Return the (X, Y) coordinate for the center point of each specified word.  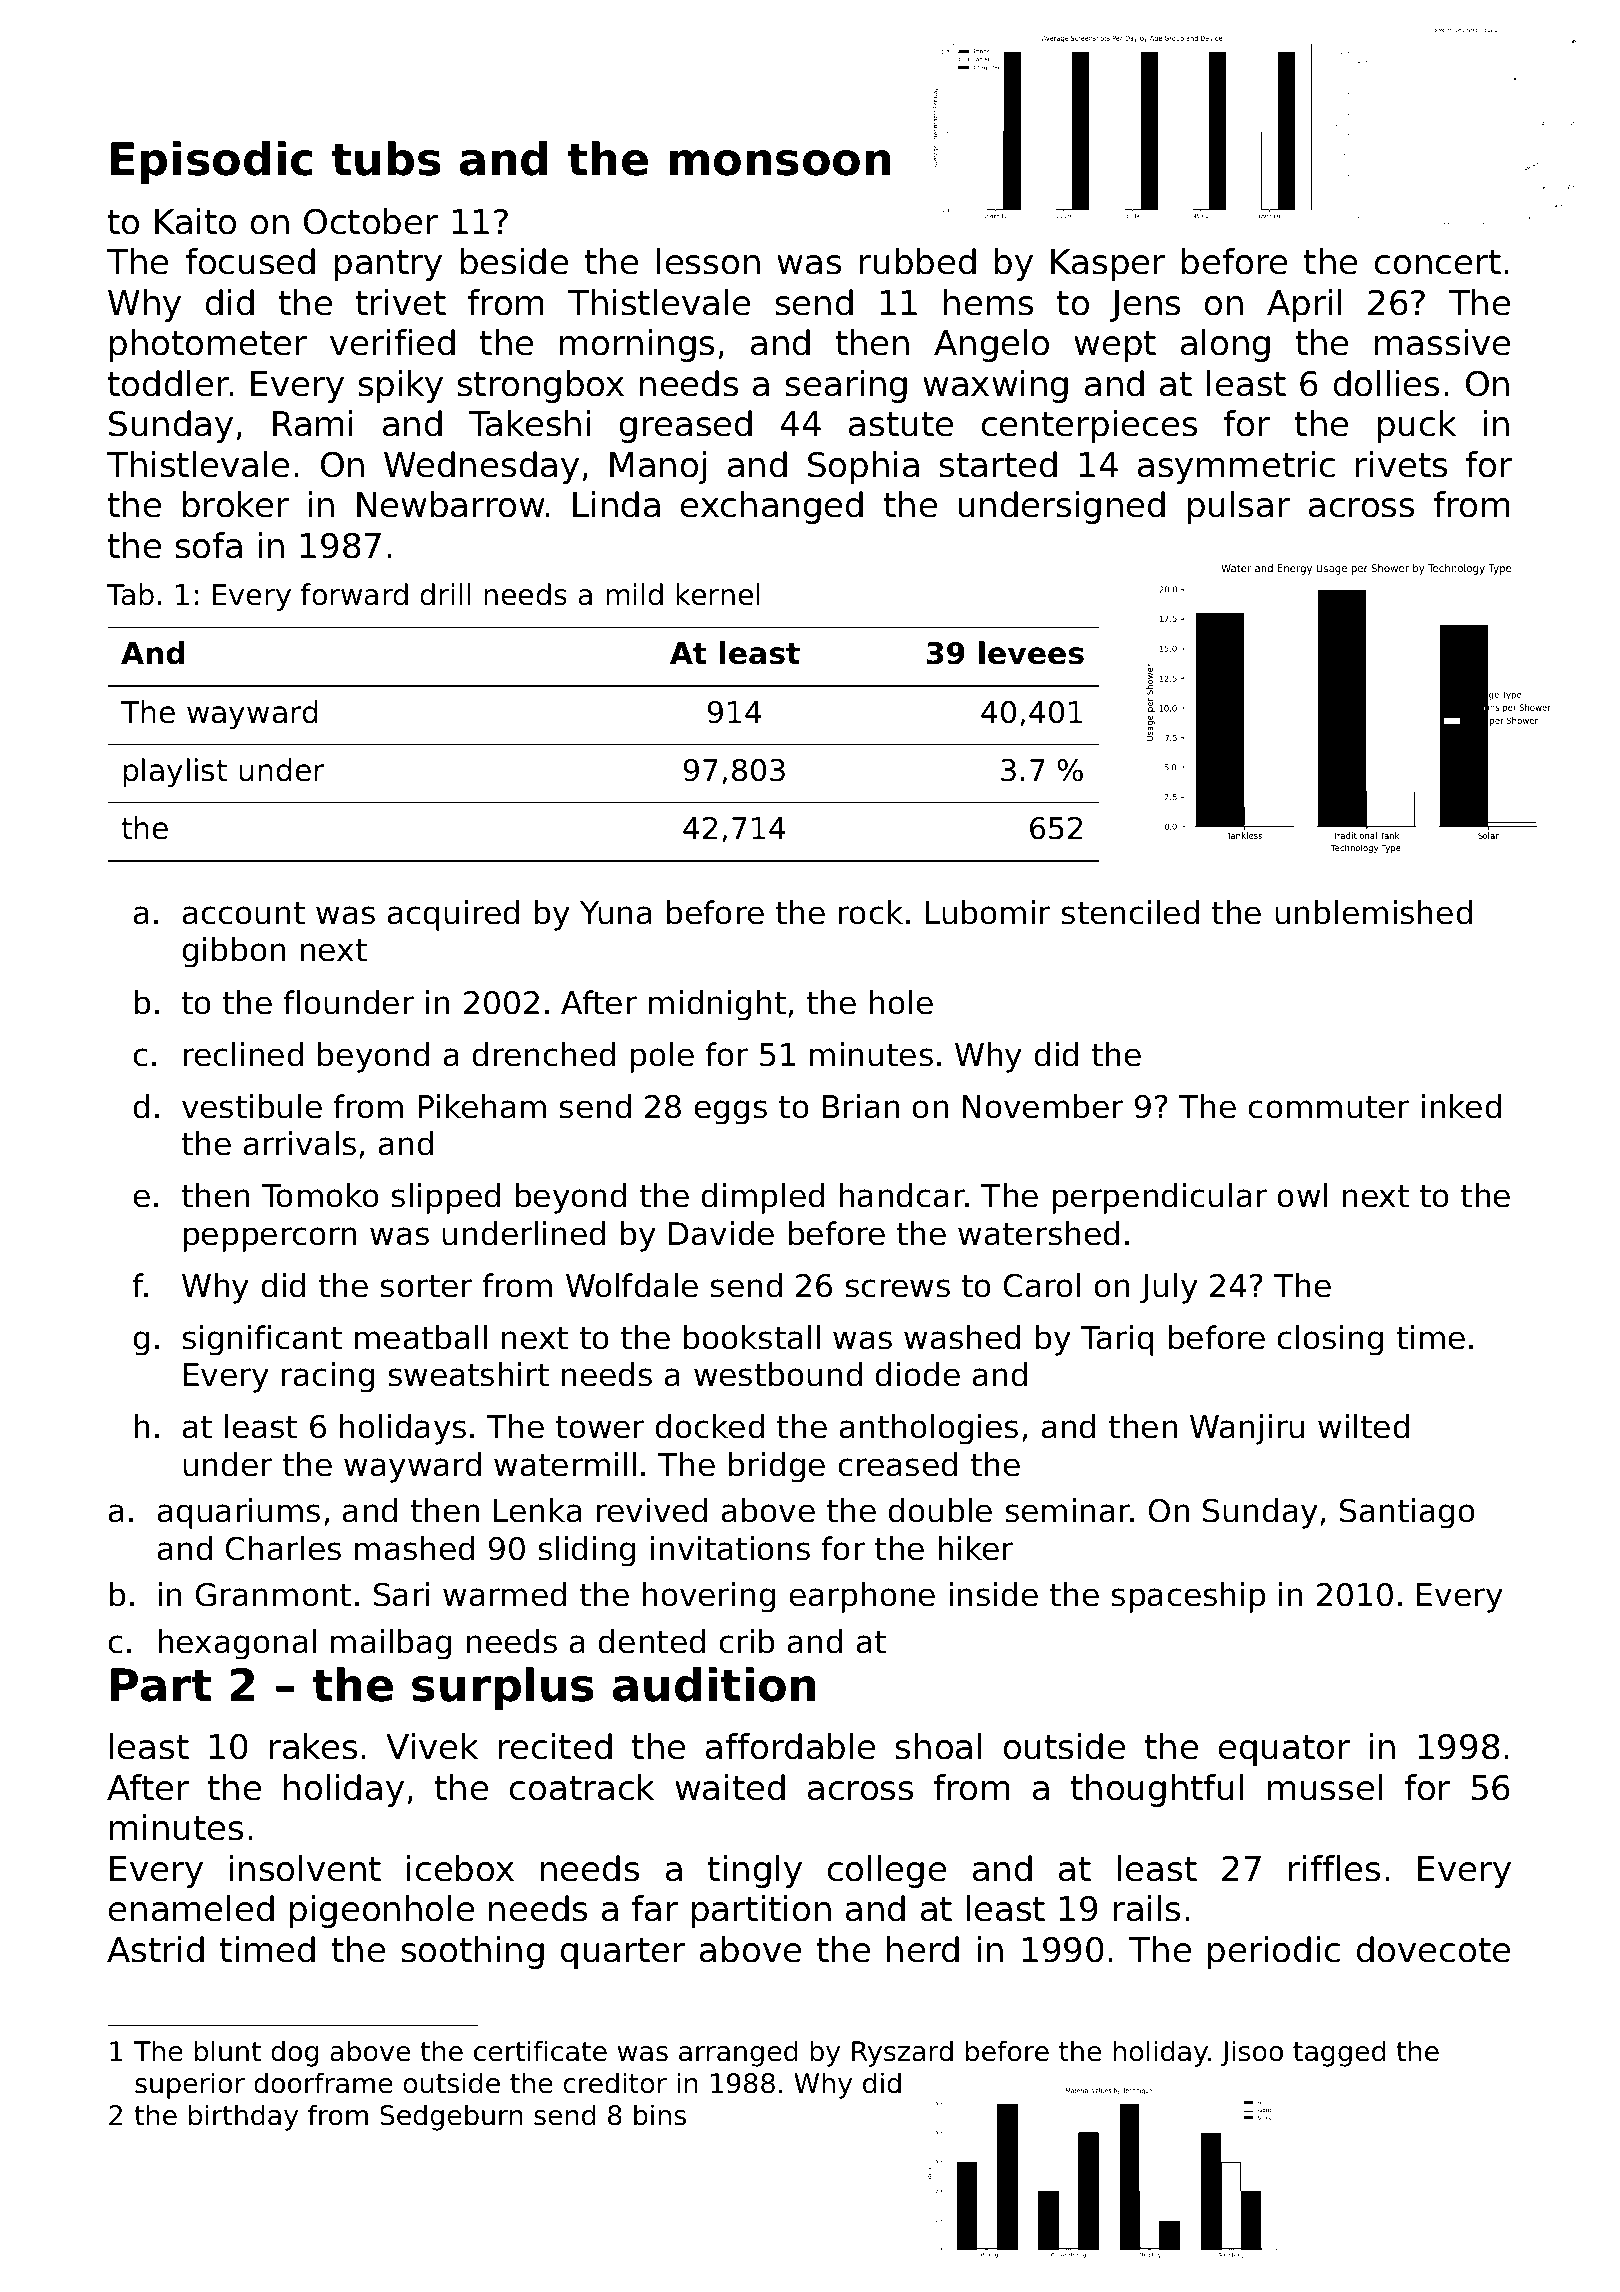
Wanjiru (1247, 1429)
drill (445, 594)
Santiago (1407, 1513)
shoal (939, 1746)
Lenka (538, 1510)
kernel (718, 594)
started (998, 464)
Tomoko (320, 1195)
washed (962, 1337)
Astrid (155, 1949)
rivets (1401, 464)
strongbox (541, 386)
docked (709, 1426)
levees (1031, 653)
